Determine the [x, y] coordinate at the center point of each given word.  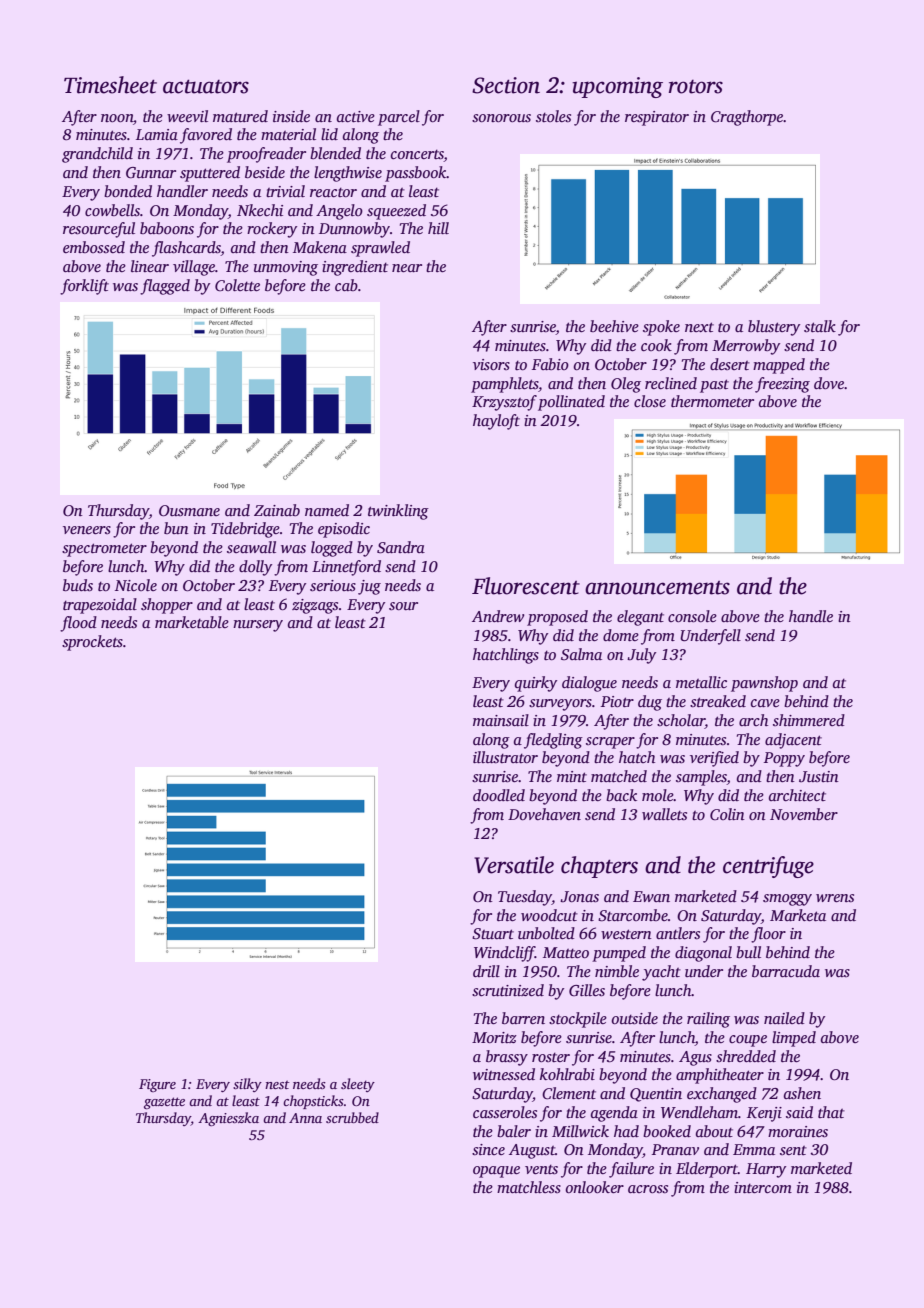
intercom [763, 1187]
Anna [305, 1118]
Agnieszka [228, 1119]
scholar [681, 720]
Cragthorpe [747, 118]
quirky [536, 684]
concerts [417, 156]
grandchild [97, 155]
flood [78, 624]
